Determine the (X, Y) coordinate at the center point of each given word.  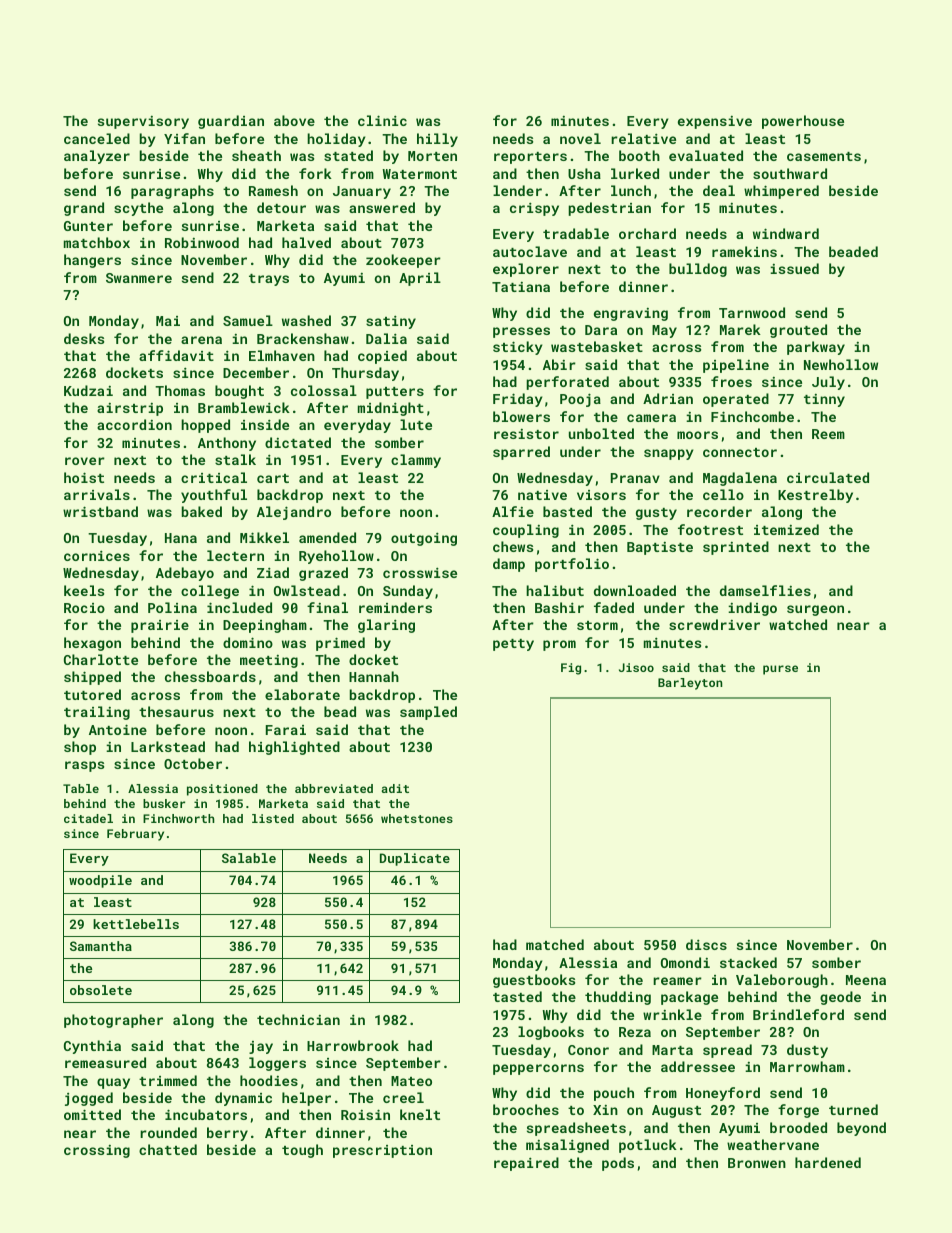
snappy (669, 454)
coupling (526, 531)
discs (706, 944)
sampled (428, 713)
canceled (97, 138)
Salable (249, 858)
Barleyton (690, 684)
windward (786, 233)
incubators (206, 1114)
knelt (420, 1114)
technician (298, 1019)
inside (265, 424)
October (193, 763)
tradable (576, 233)
